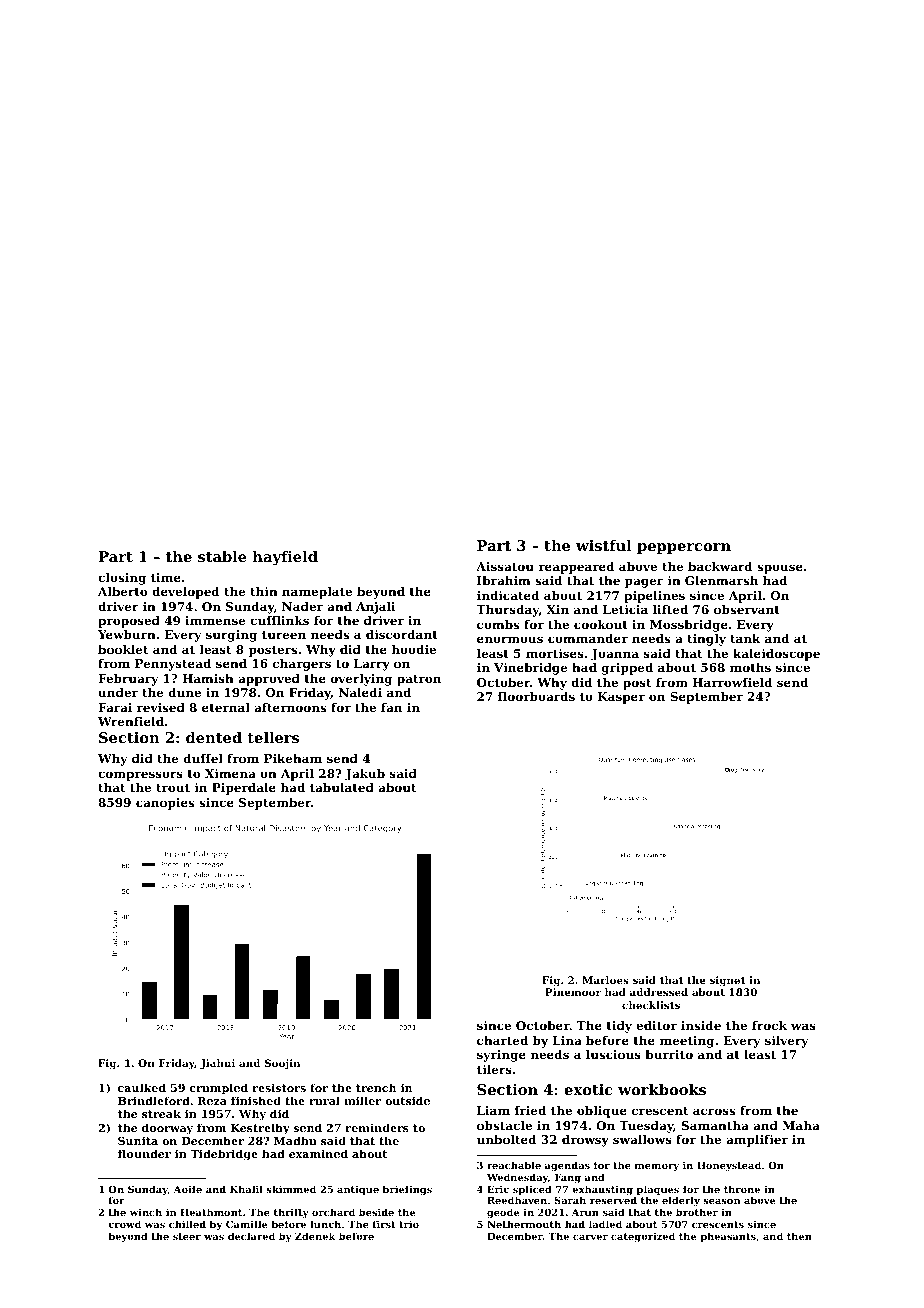 The width and height of the image is (924, 1308). What do you see at coordinates (203, 758) in the image?
I see `duffel` at bounding box center [203, 758].
